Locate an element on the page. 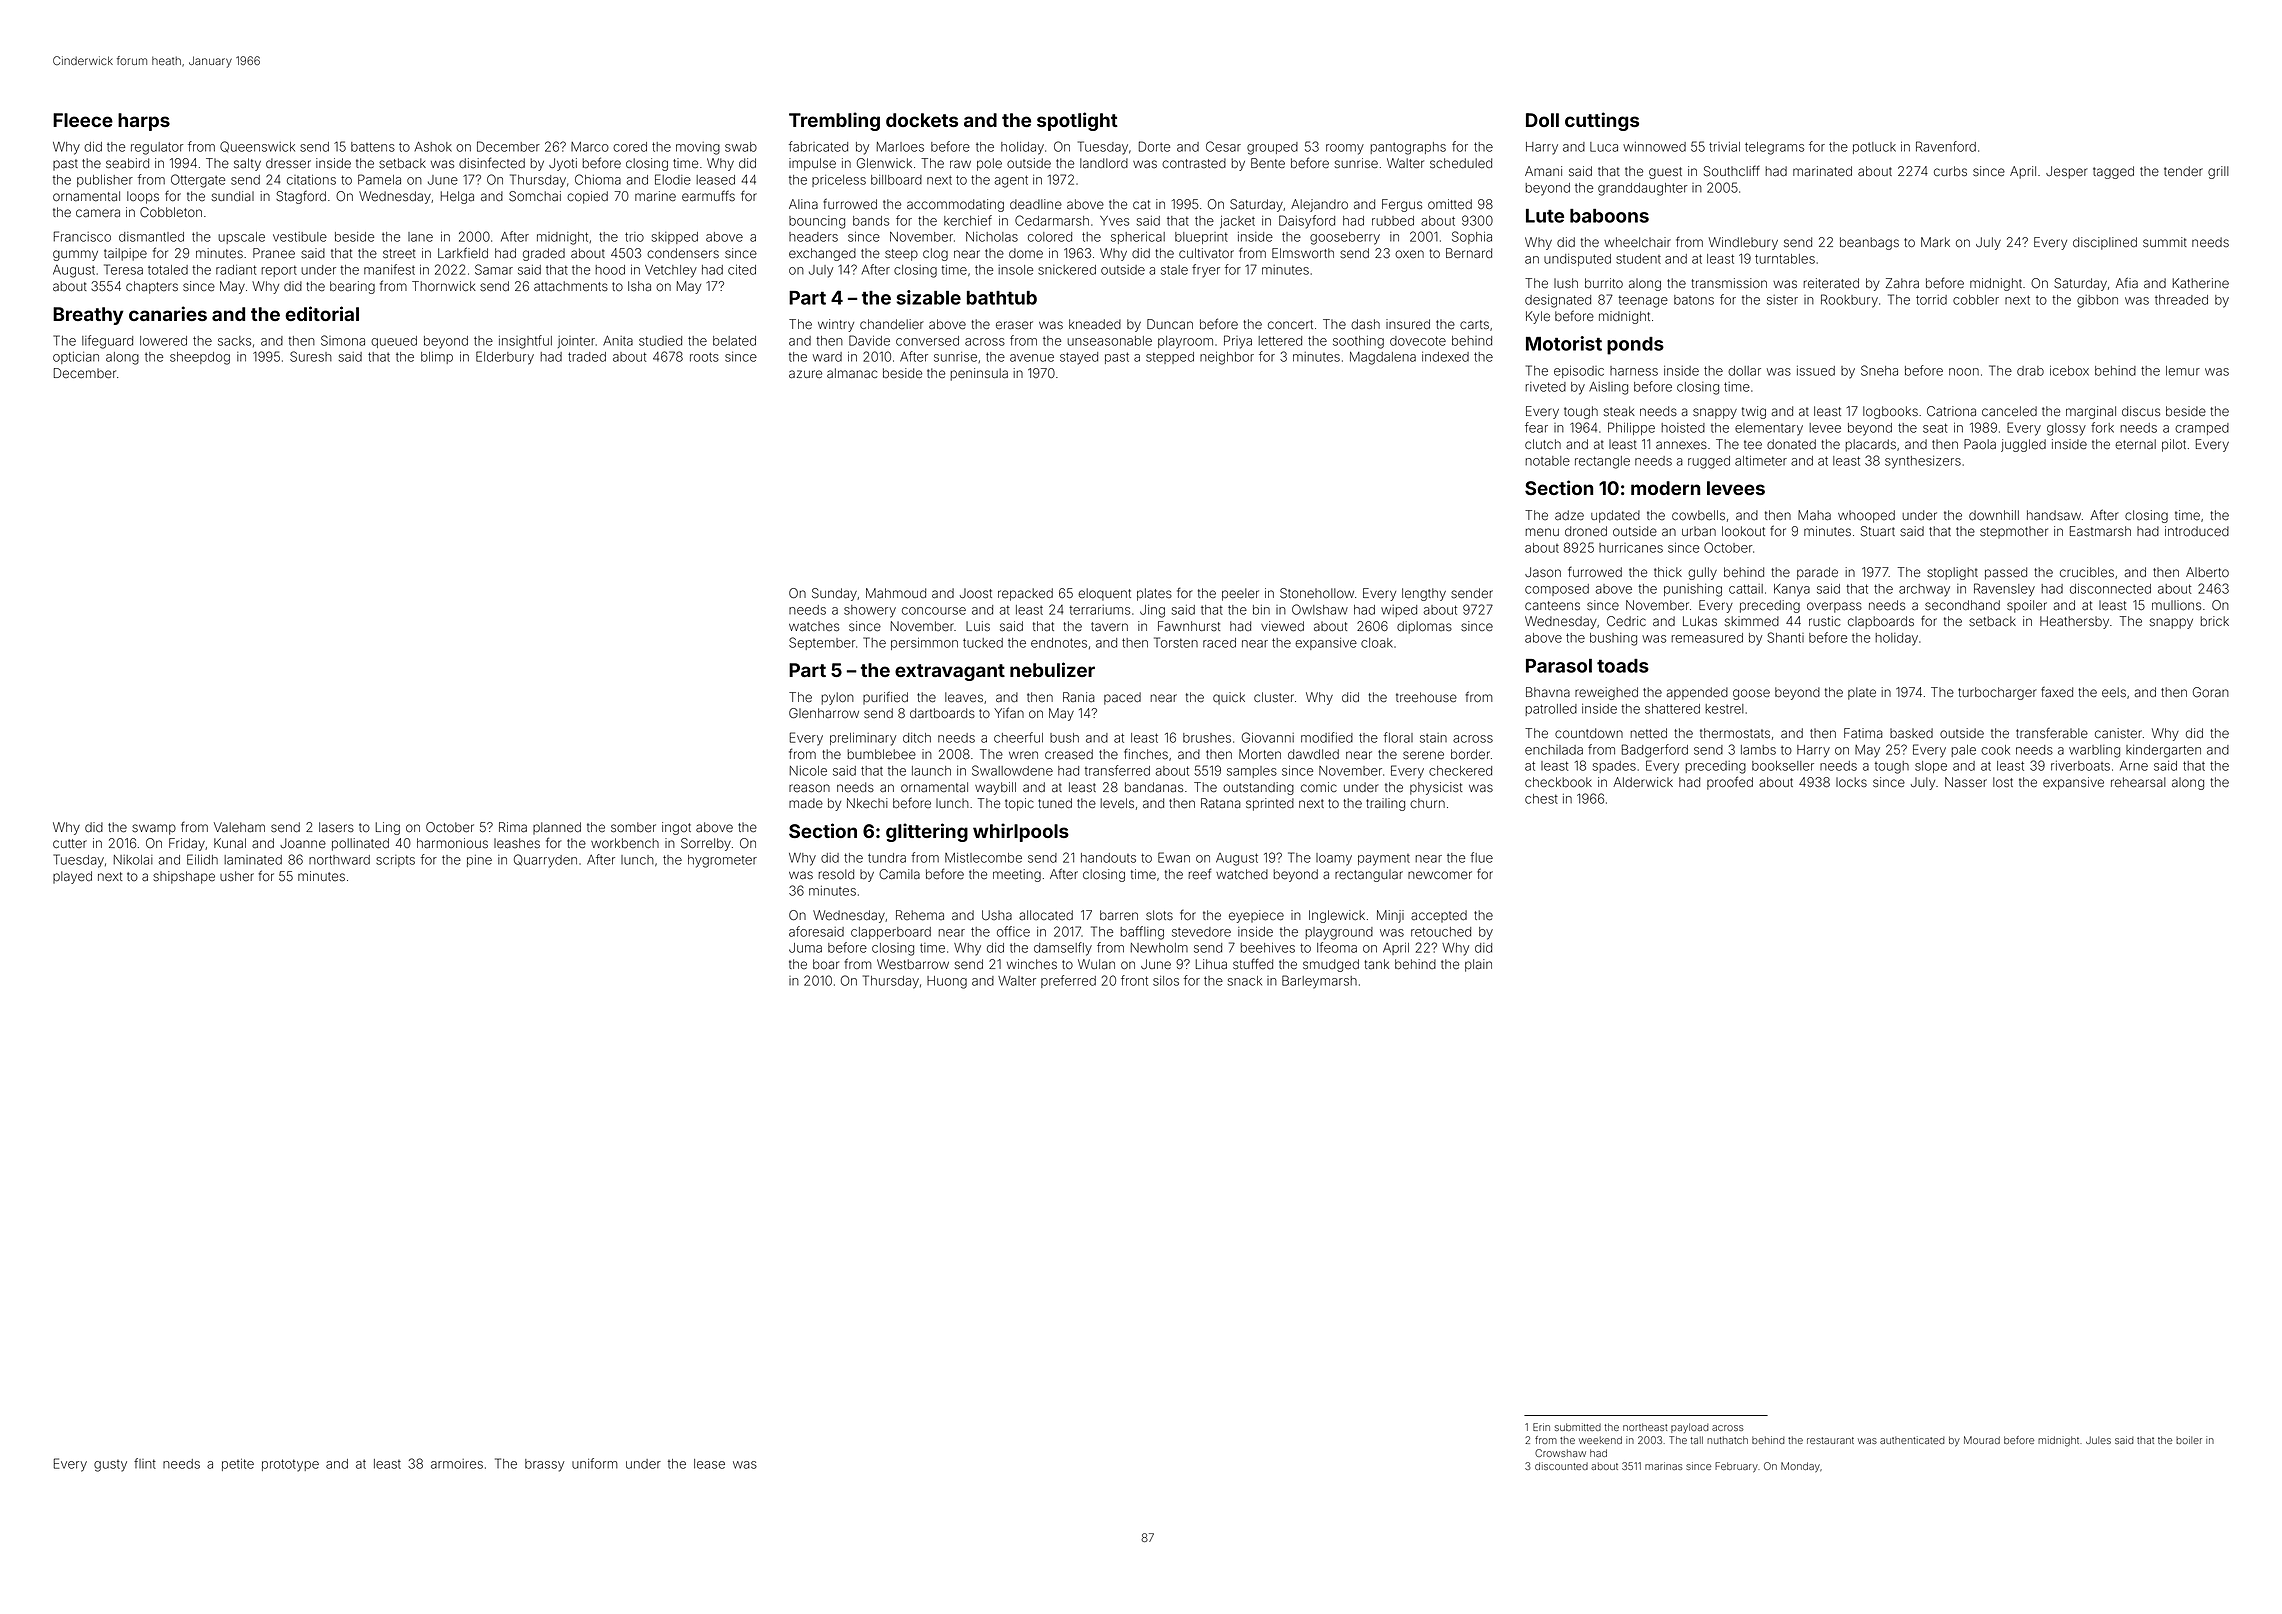  pole is located at coordinates (989, 164).
